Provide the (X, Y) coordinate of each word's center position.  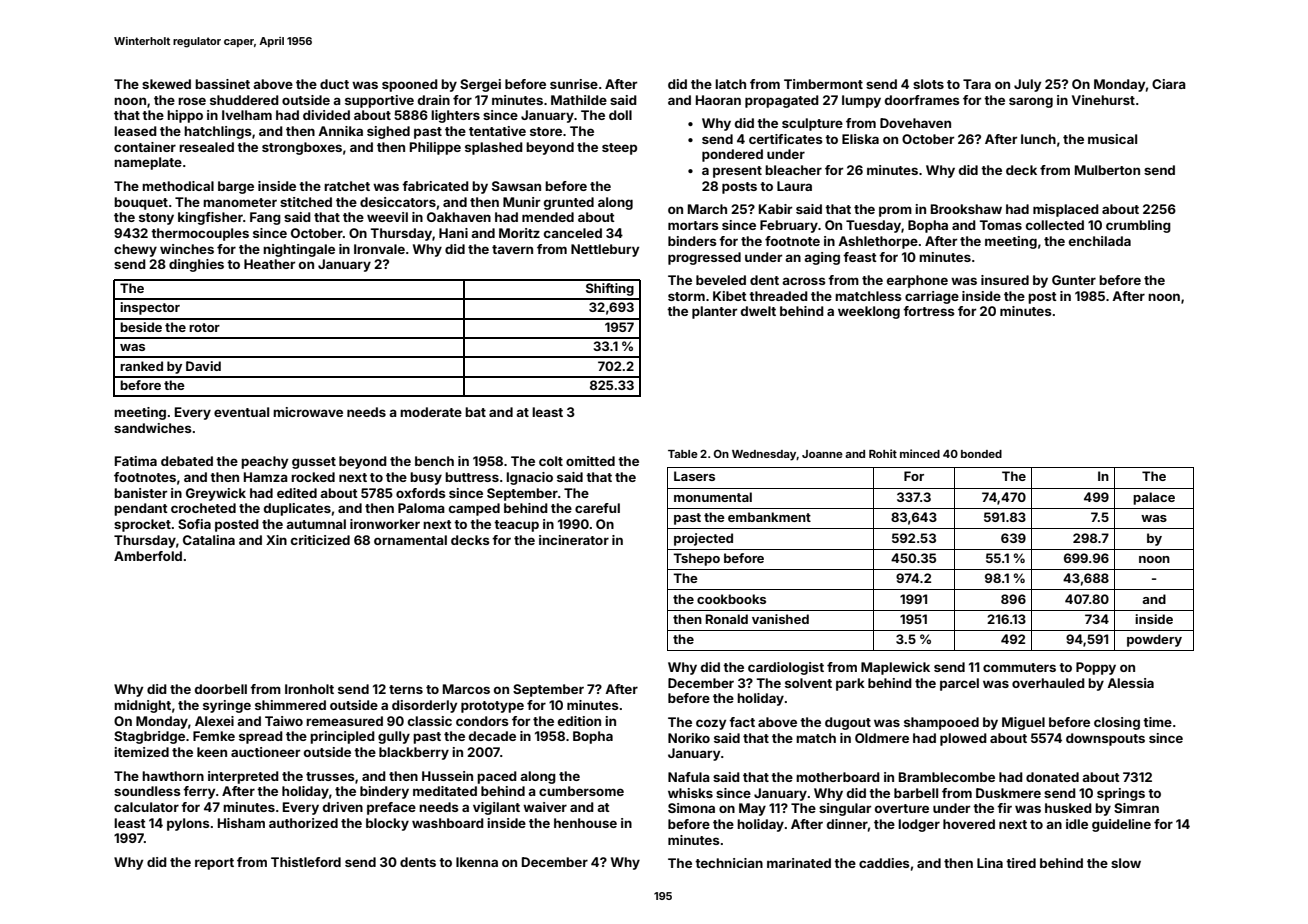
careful (597, 508)
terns (406, 689)
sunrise (574, 84)
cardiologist (786, 668)
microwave (308, 412)
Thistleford (306, 862)
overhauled (1048, 683)
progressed (704, 258)
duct (334, 84)
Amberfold (148, 556)
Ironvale (379, 249)
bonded (981, 454)
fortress (929, 311)
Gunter (1074, 280)
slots (928, 84)
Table (683, 454)
